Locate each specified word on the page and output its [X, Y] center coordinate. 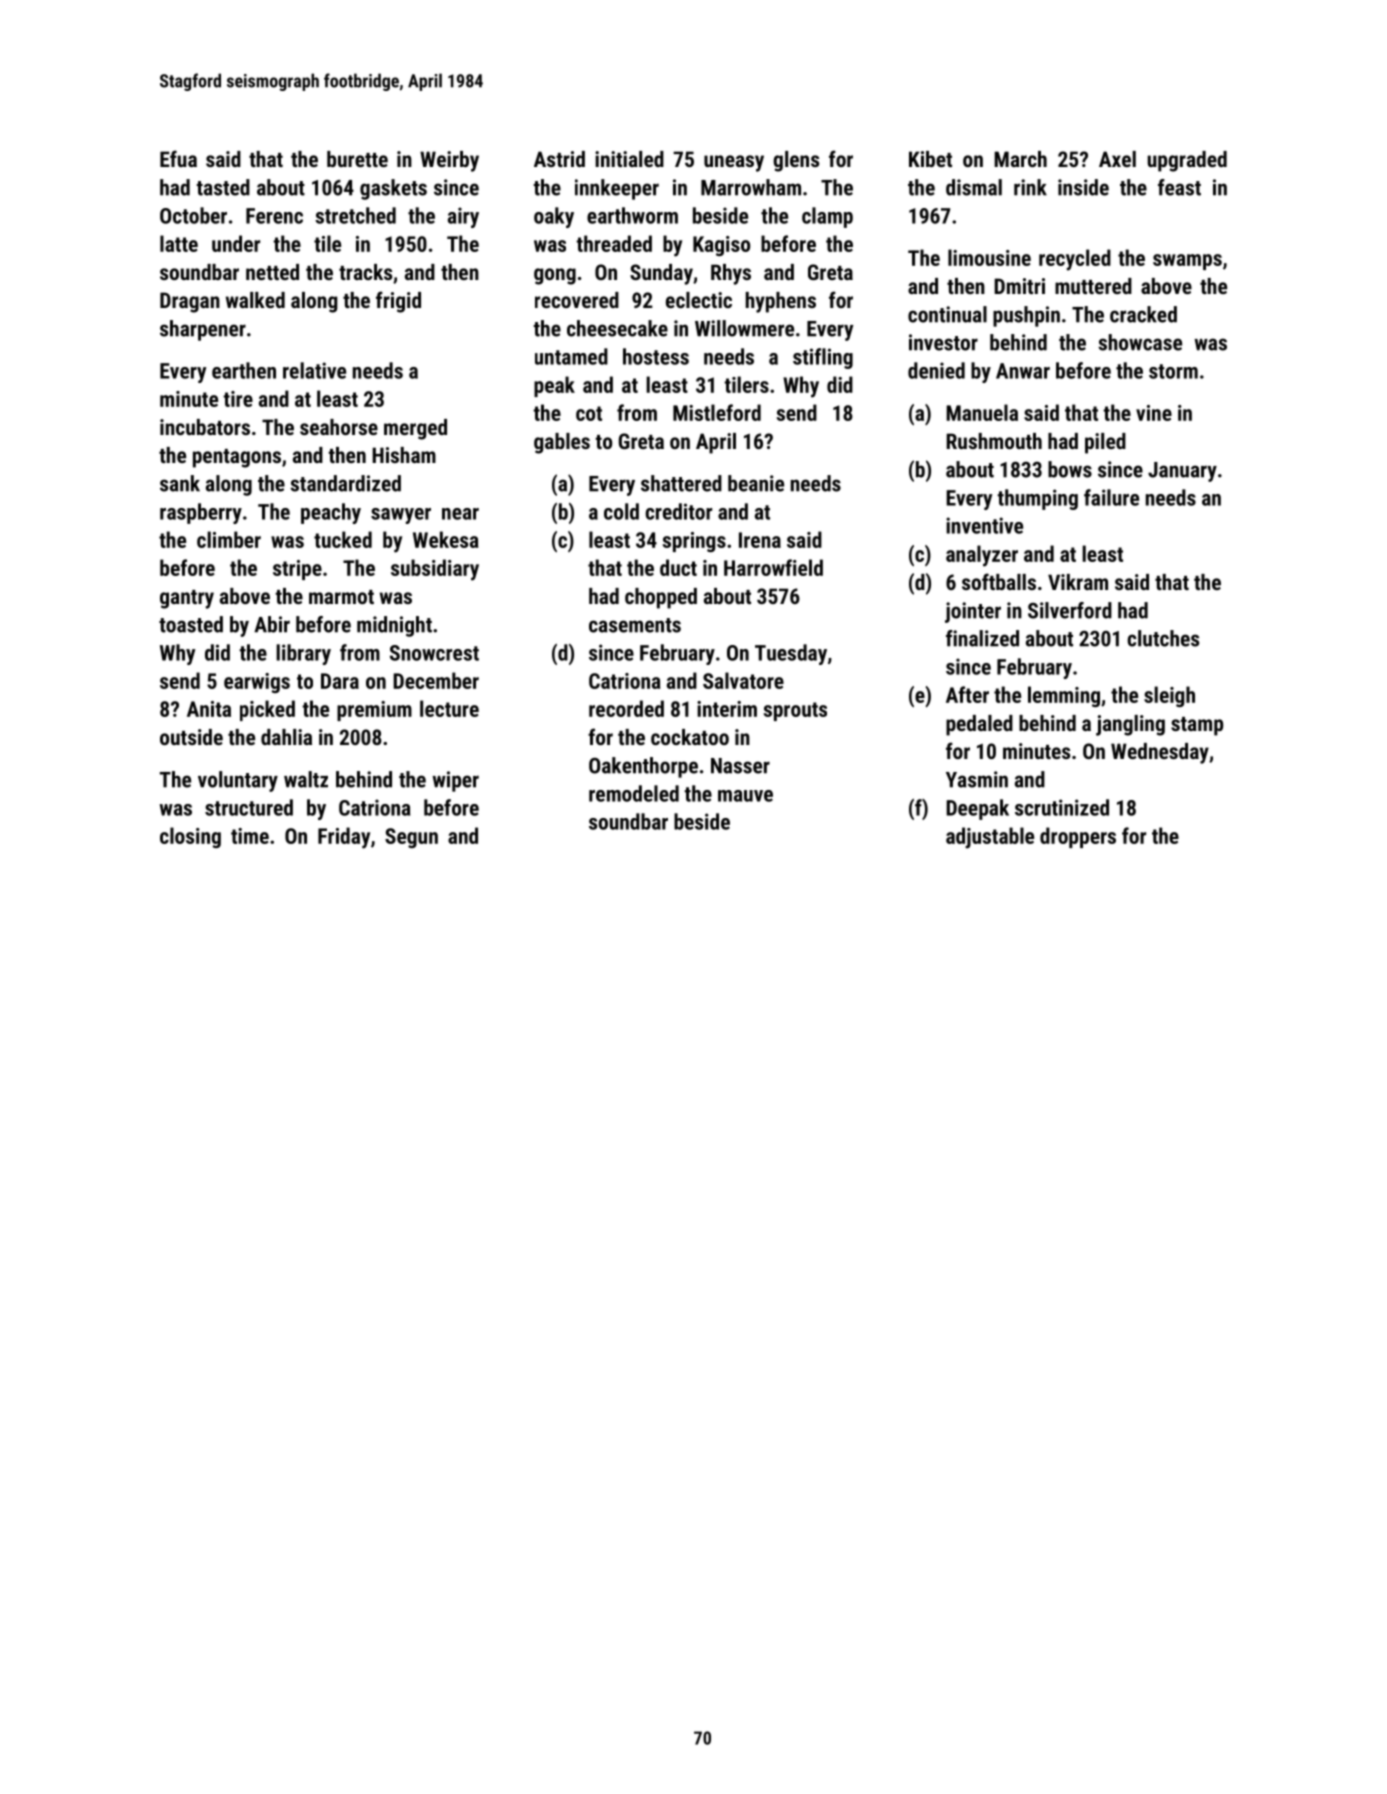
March [1020, 159]
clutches [1163, 638]
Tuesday [791, 654]
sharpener [203, 330]
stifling [823, 358]
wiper [455, 781]
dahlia [286, 737]
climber [229, 539]
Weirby [449, 161]
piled [1105, 443]
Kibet [930, 159]
